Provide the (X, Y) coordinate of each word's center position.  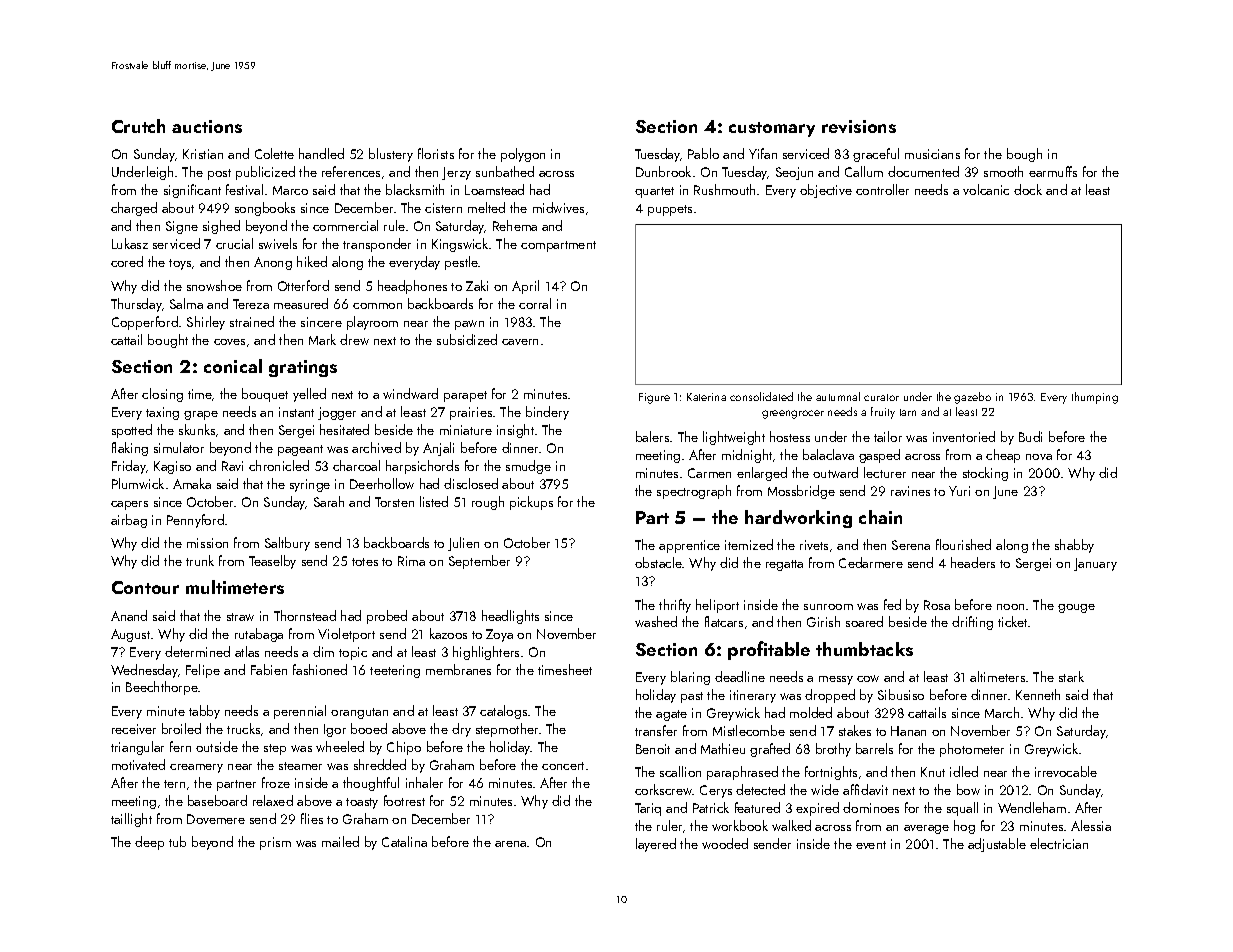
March (1002, 712)
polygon (523, 155)
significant (192, 191)
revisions (859, 126)
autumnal (838, 396)
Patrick (711, 807)
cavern (520, 342)
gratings (303, 368)
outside (217, 746)
